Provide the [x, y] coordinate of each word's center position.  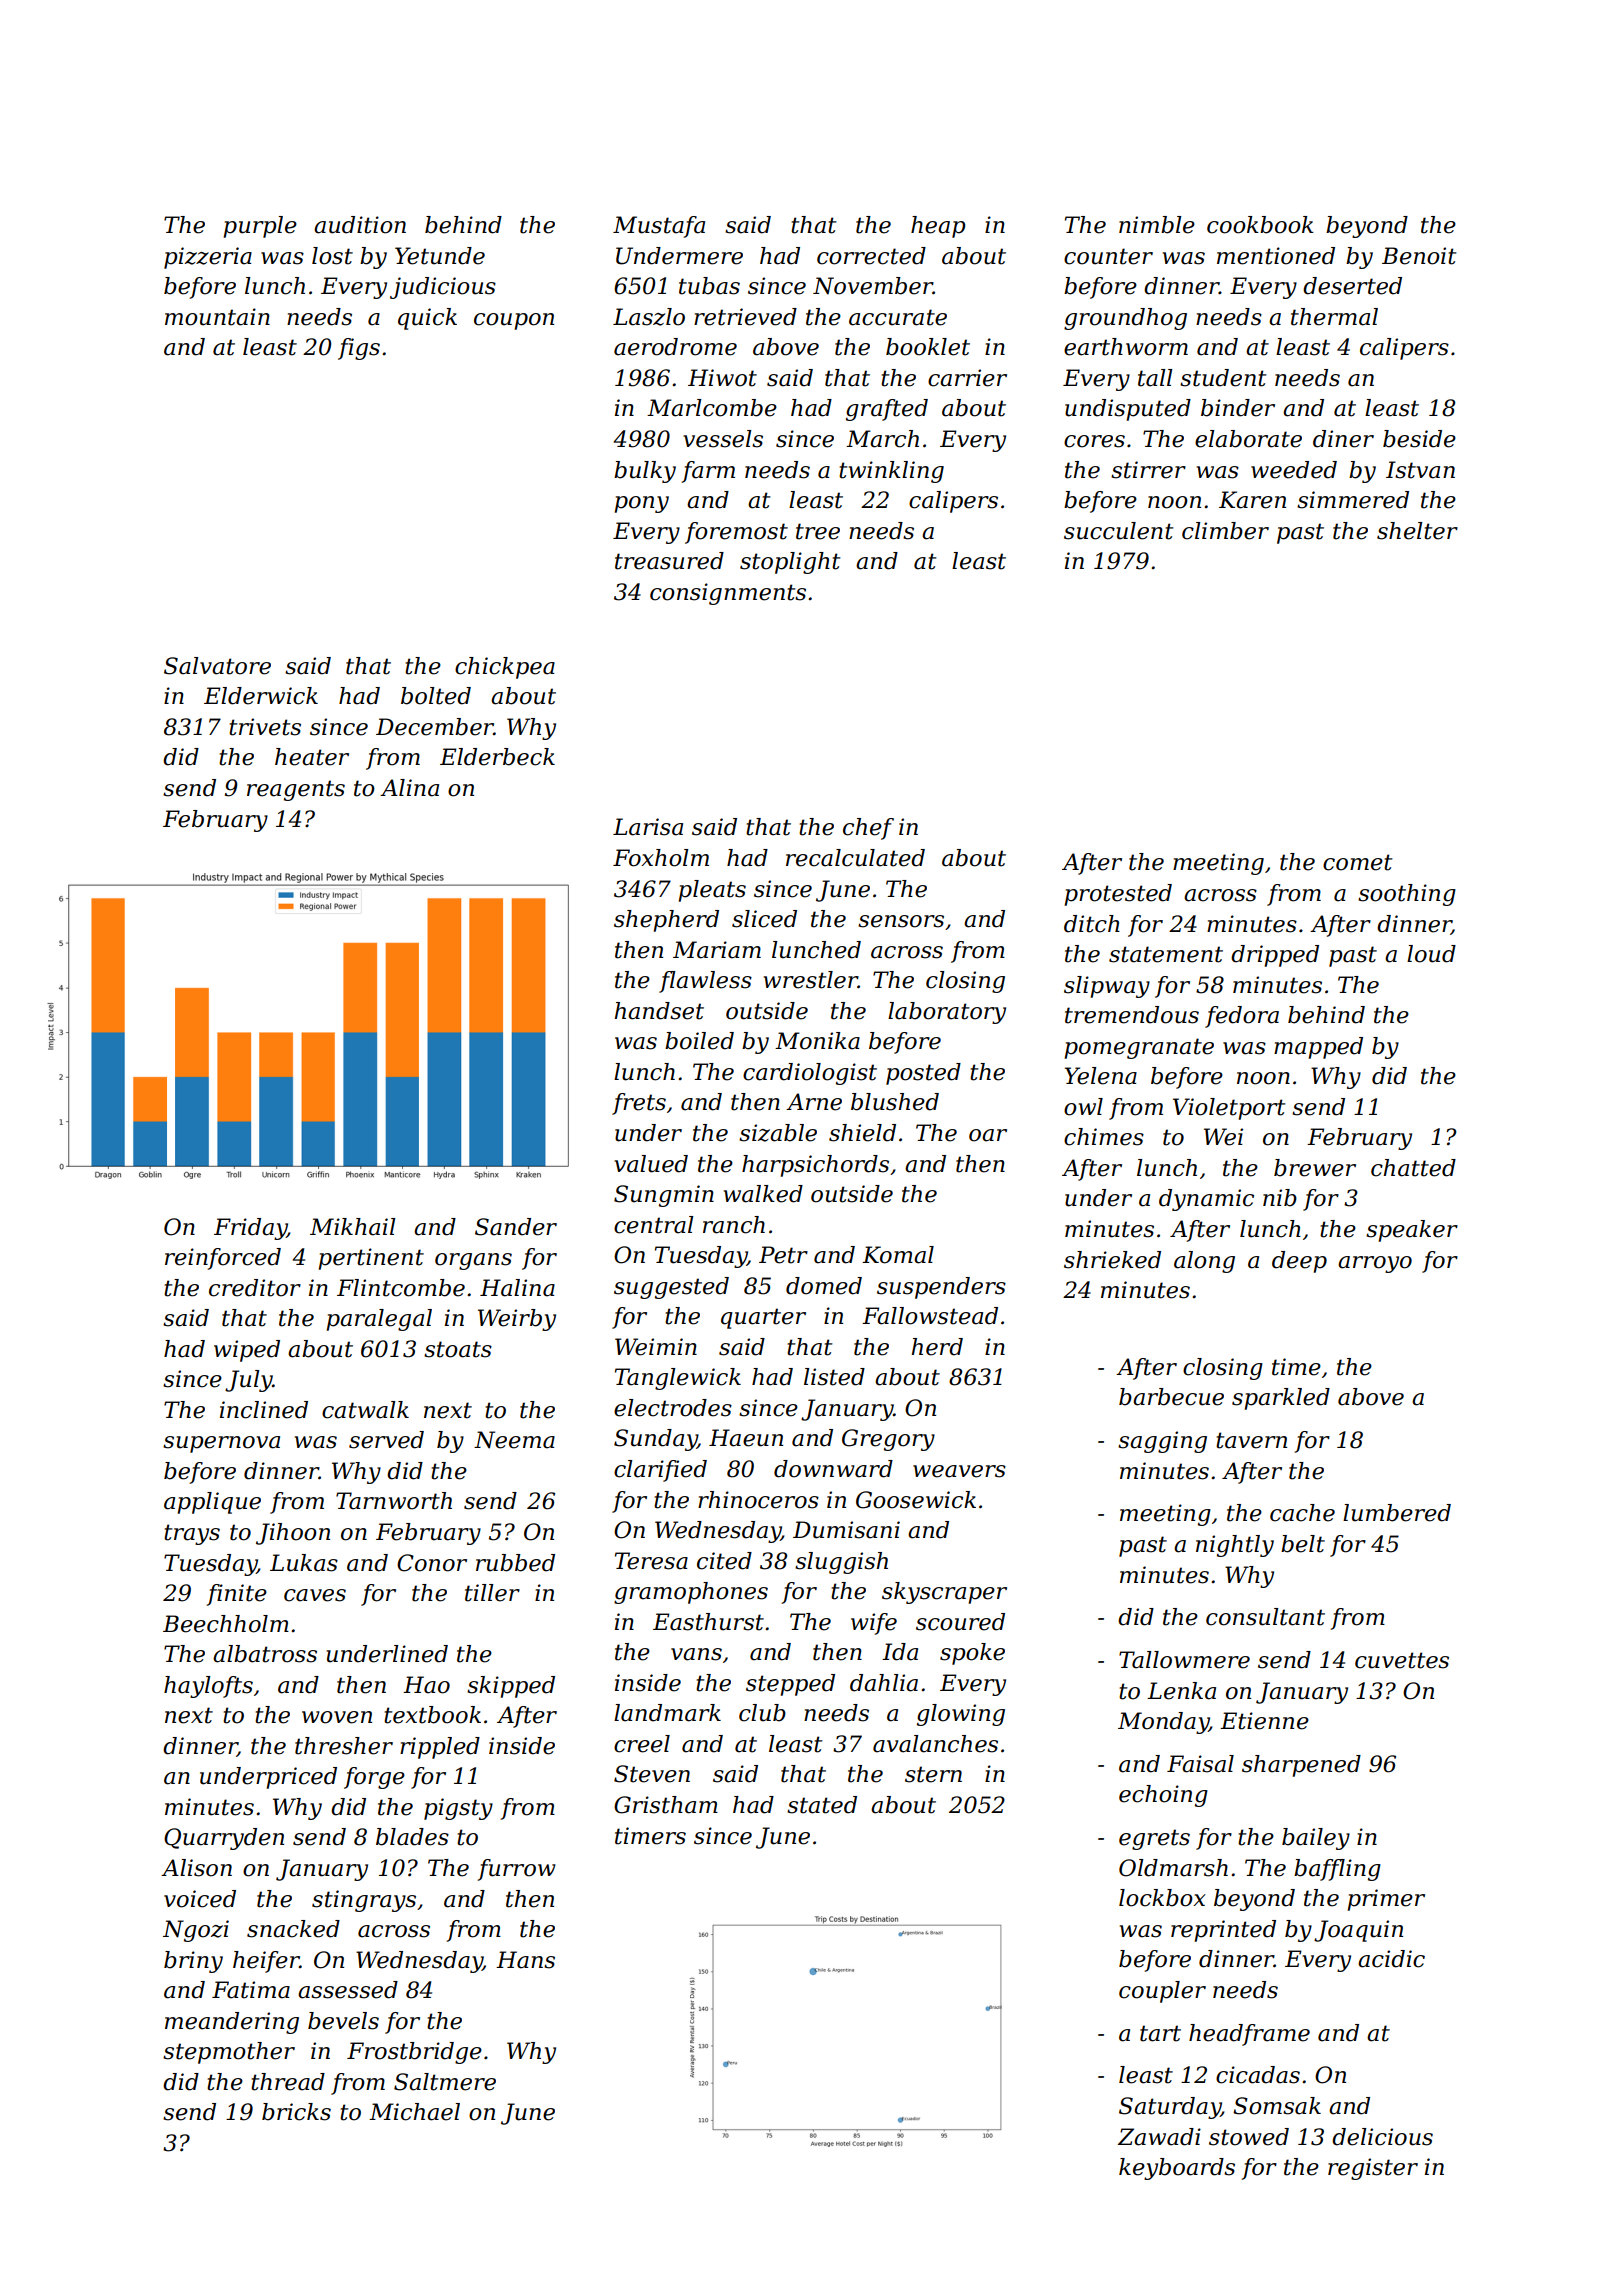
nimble [1157, 225]
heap [938, 227]
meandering [232, 2023]
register [1373, 2169]
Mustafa [659, 227]
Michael [414, 2112]
